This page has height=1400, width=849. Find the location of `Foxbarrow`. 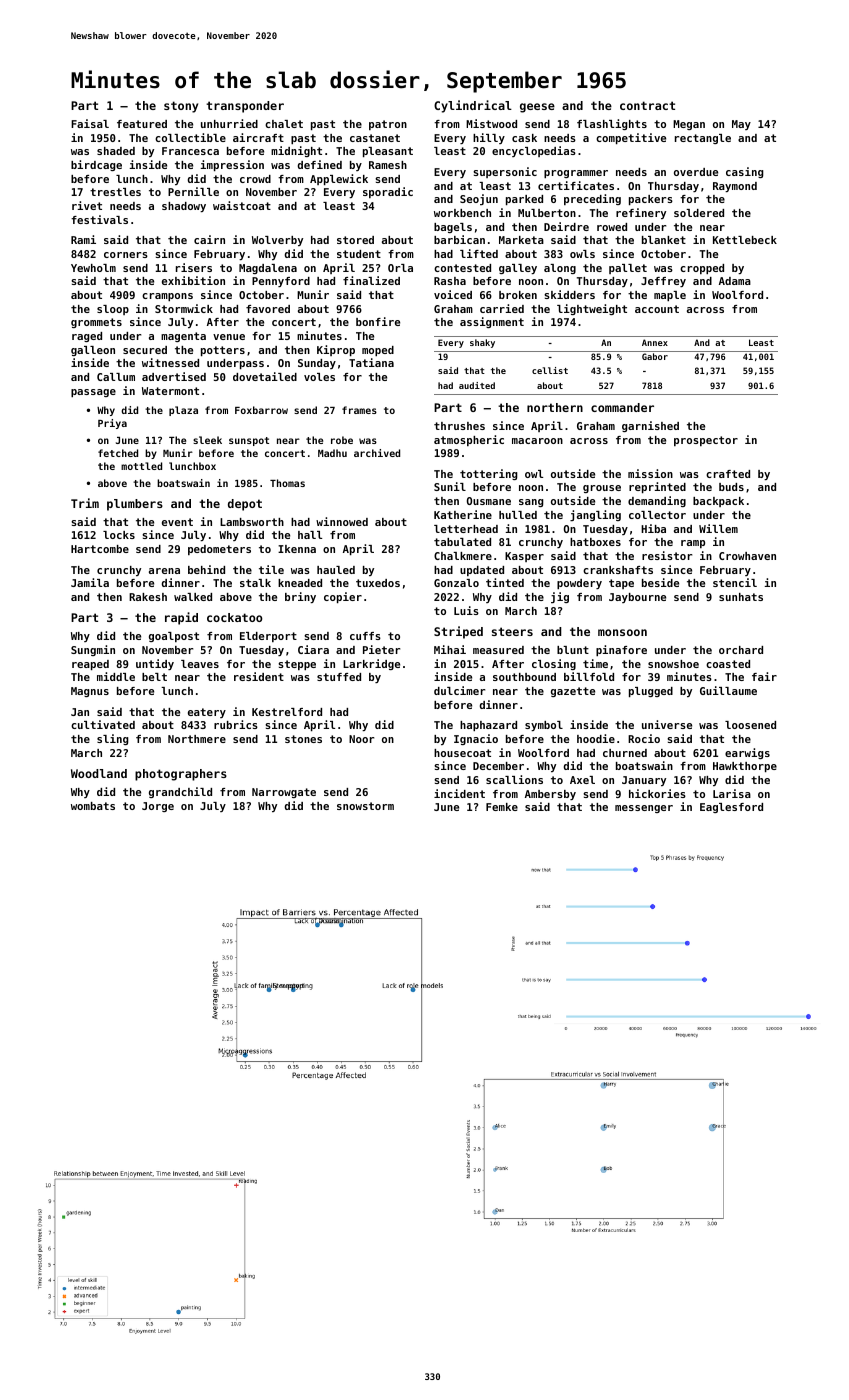

Foxbarrow is located at coordinates (261, 410).
